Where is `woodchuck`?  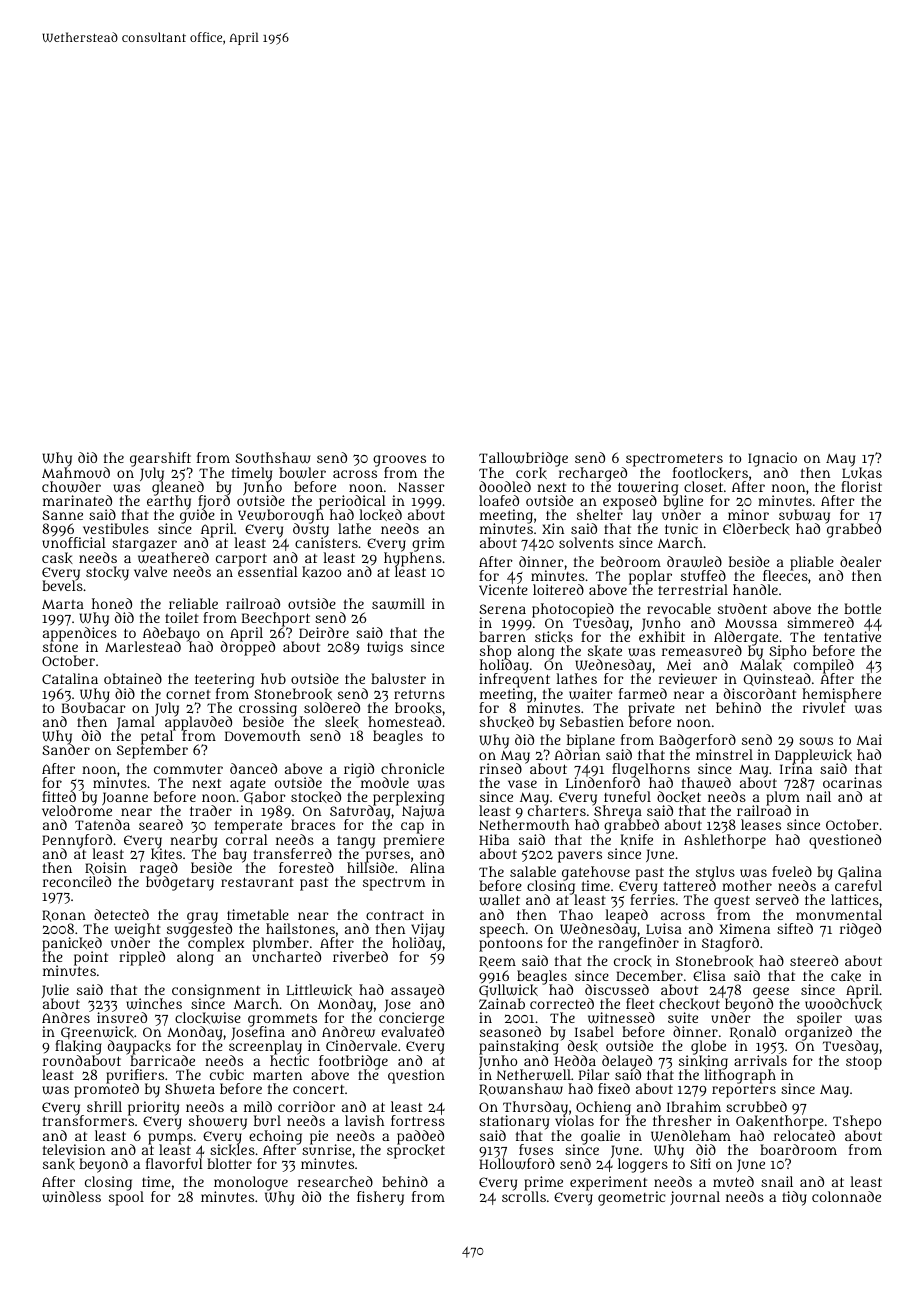
woodchuck is located at coordinates (843, 1004).
